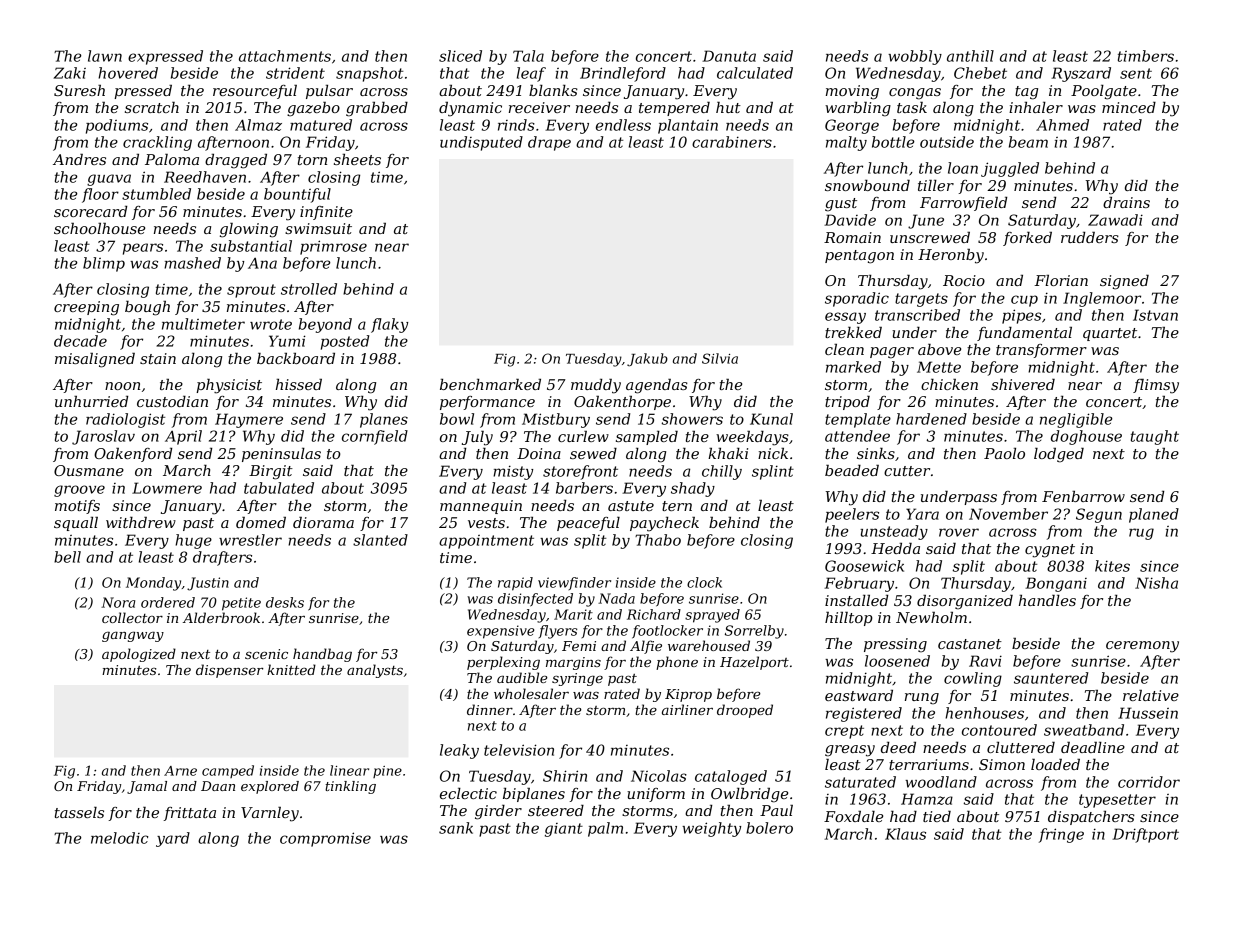 The height and width of the screenshot is (952, 1233). What do you see at coordinates (732, 142) in the screenshot?
I see `carabiners` at bounding box center [732, 142].
